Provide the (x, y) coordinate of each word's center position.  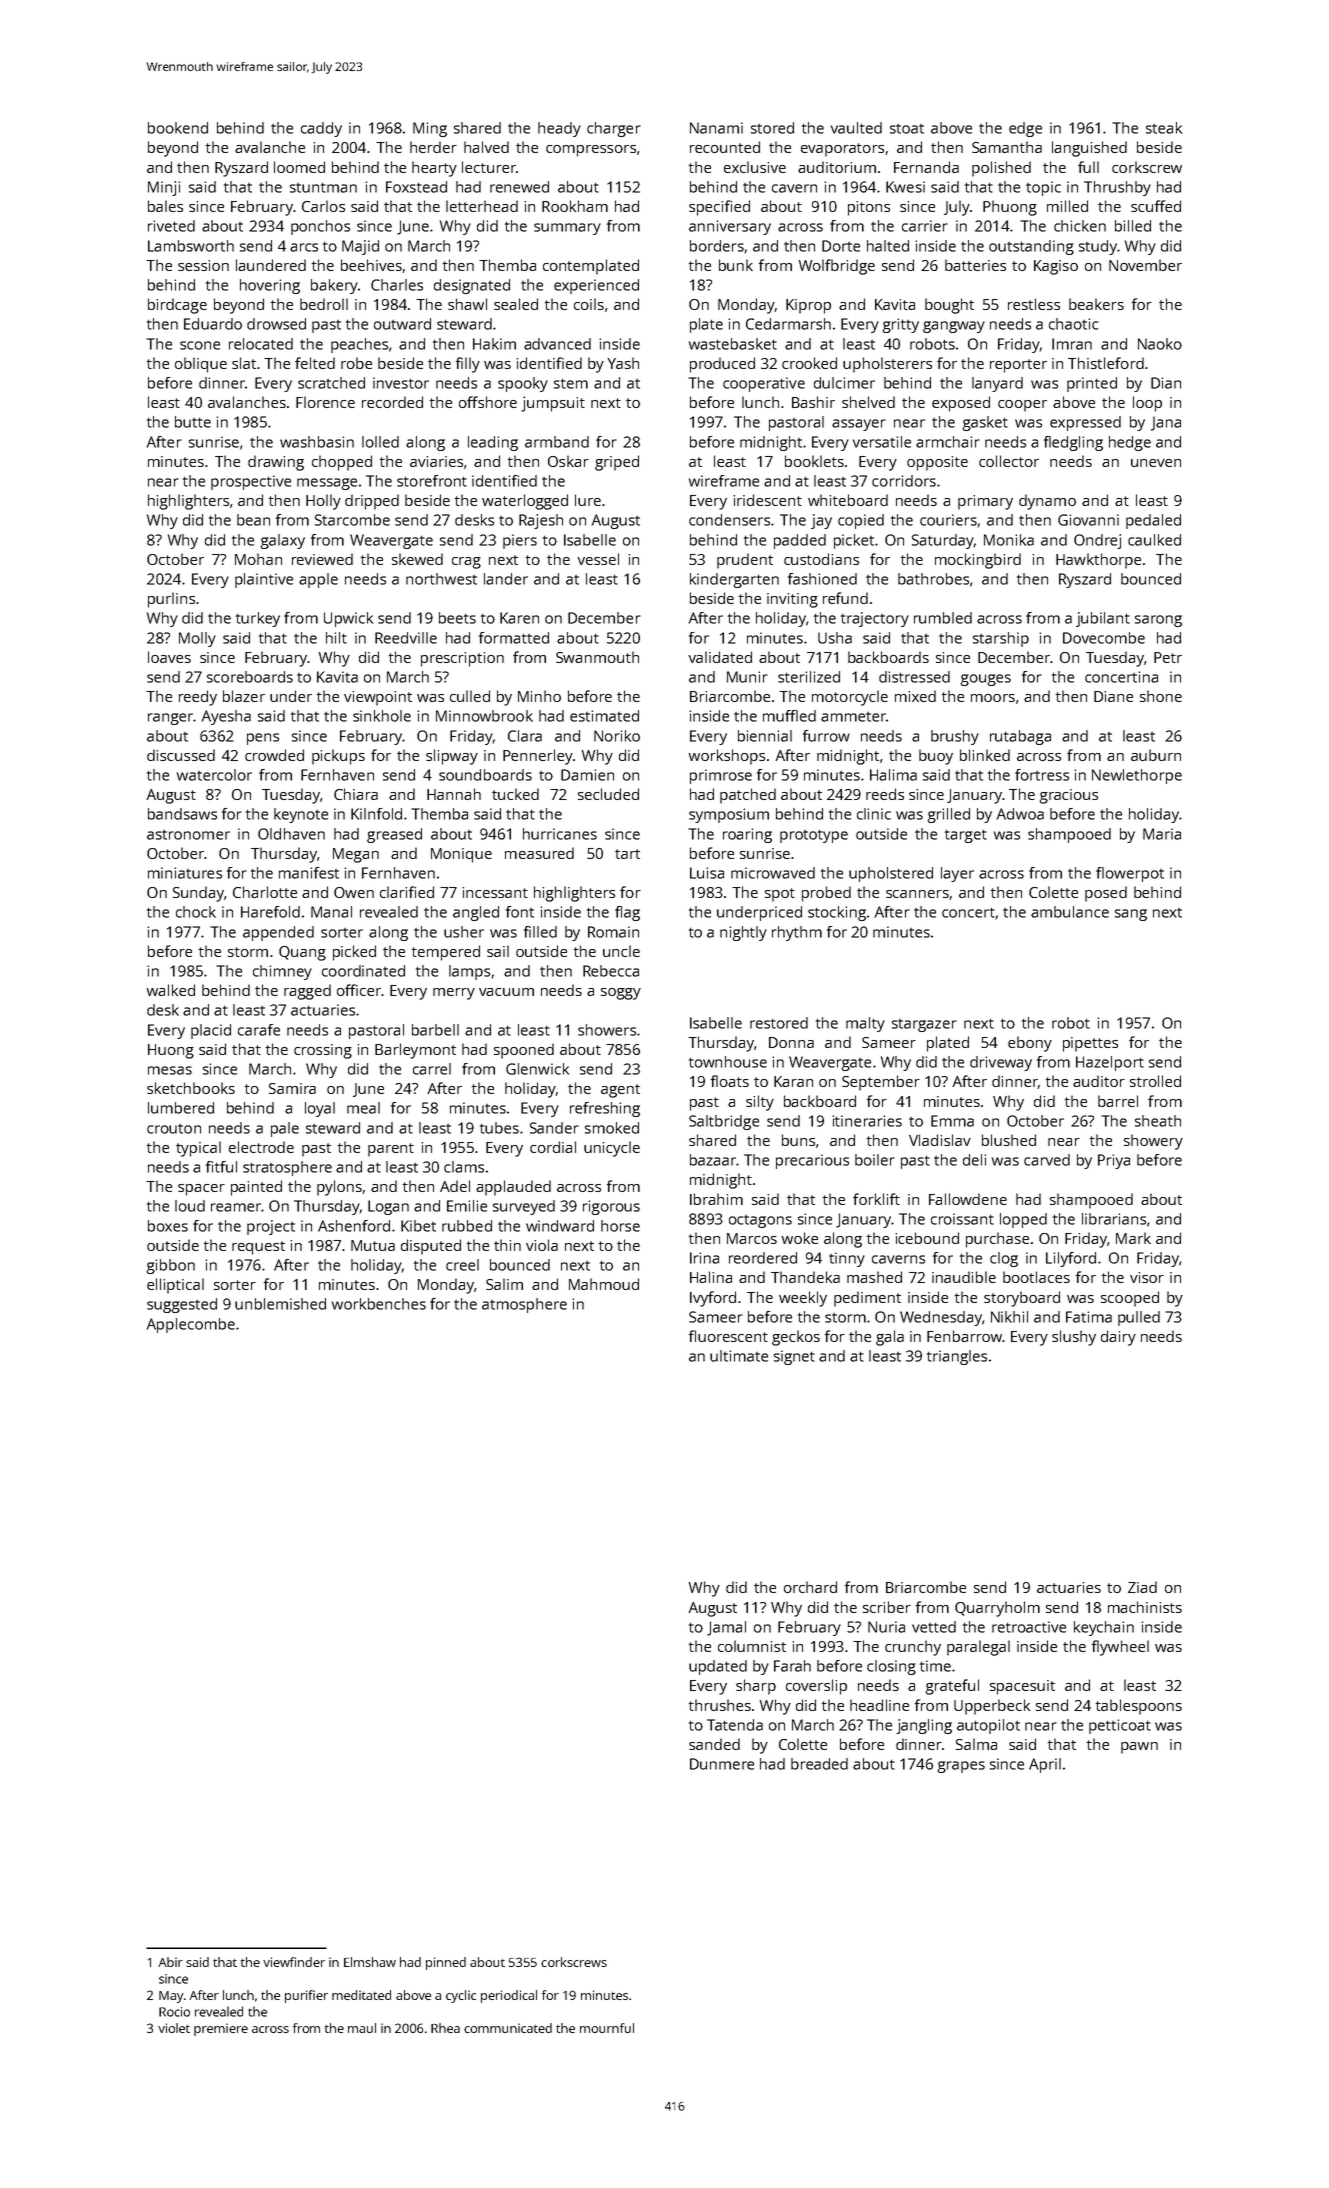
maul (362, 2028)
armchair (948, 442)
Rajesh (541, 521)
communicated (508, 2028)
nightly (743, 933)
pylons (339, 1188)
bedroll (324, 304)
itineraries (867, 1121)
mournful (607, 2028)
